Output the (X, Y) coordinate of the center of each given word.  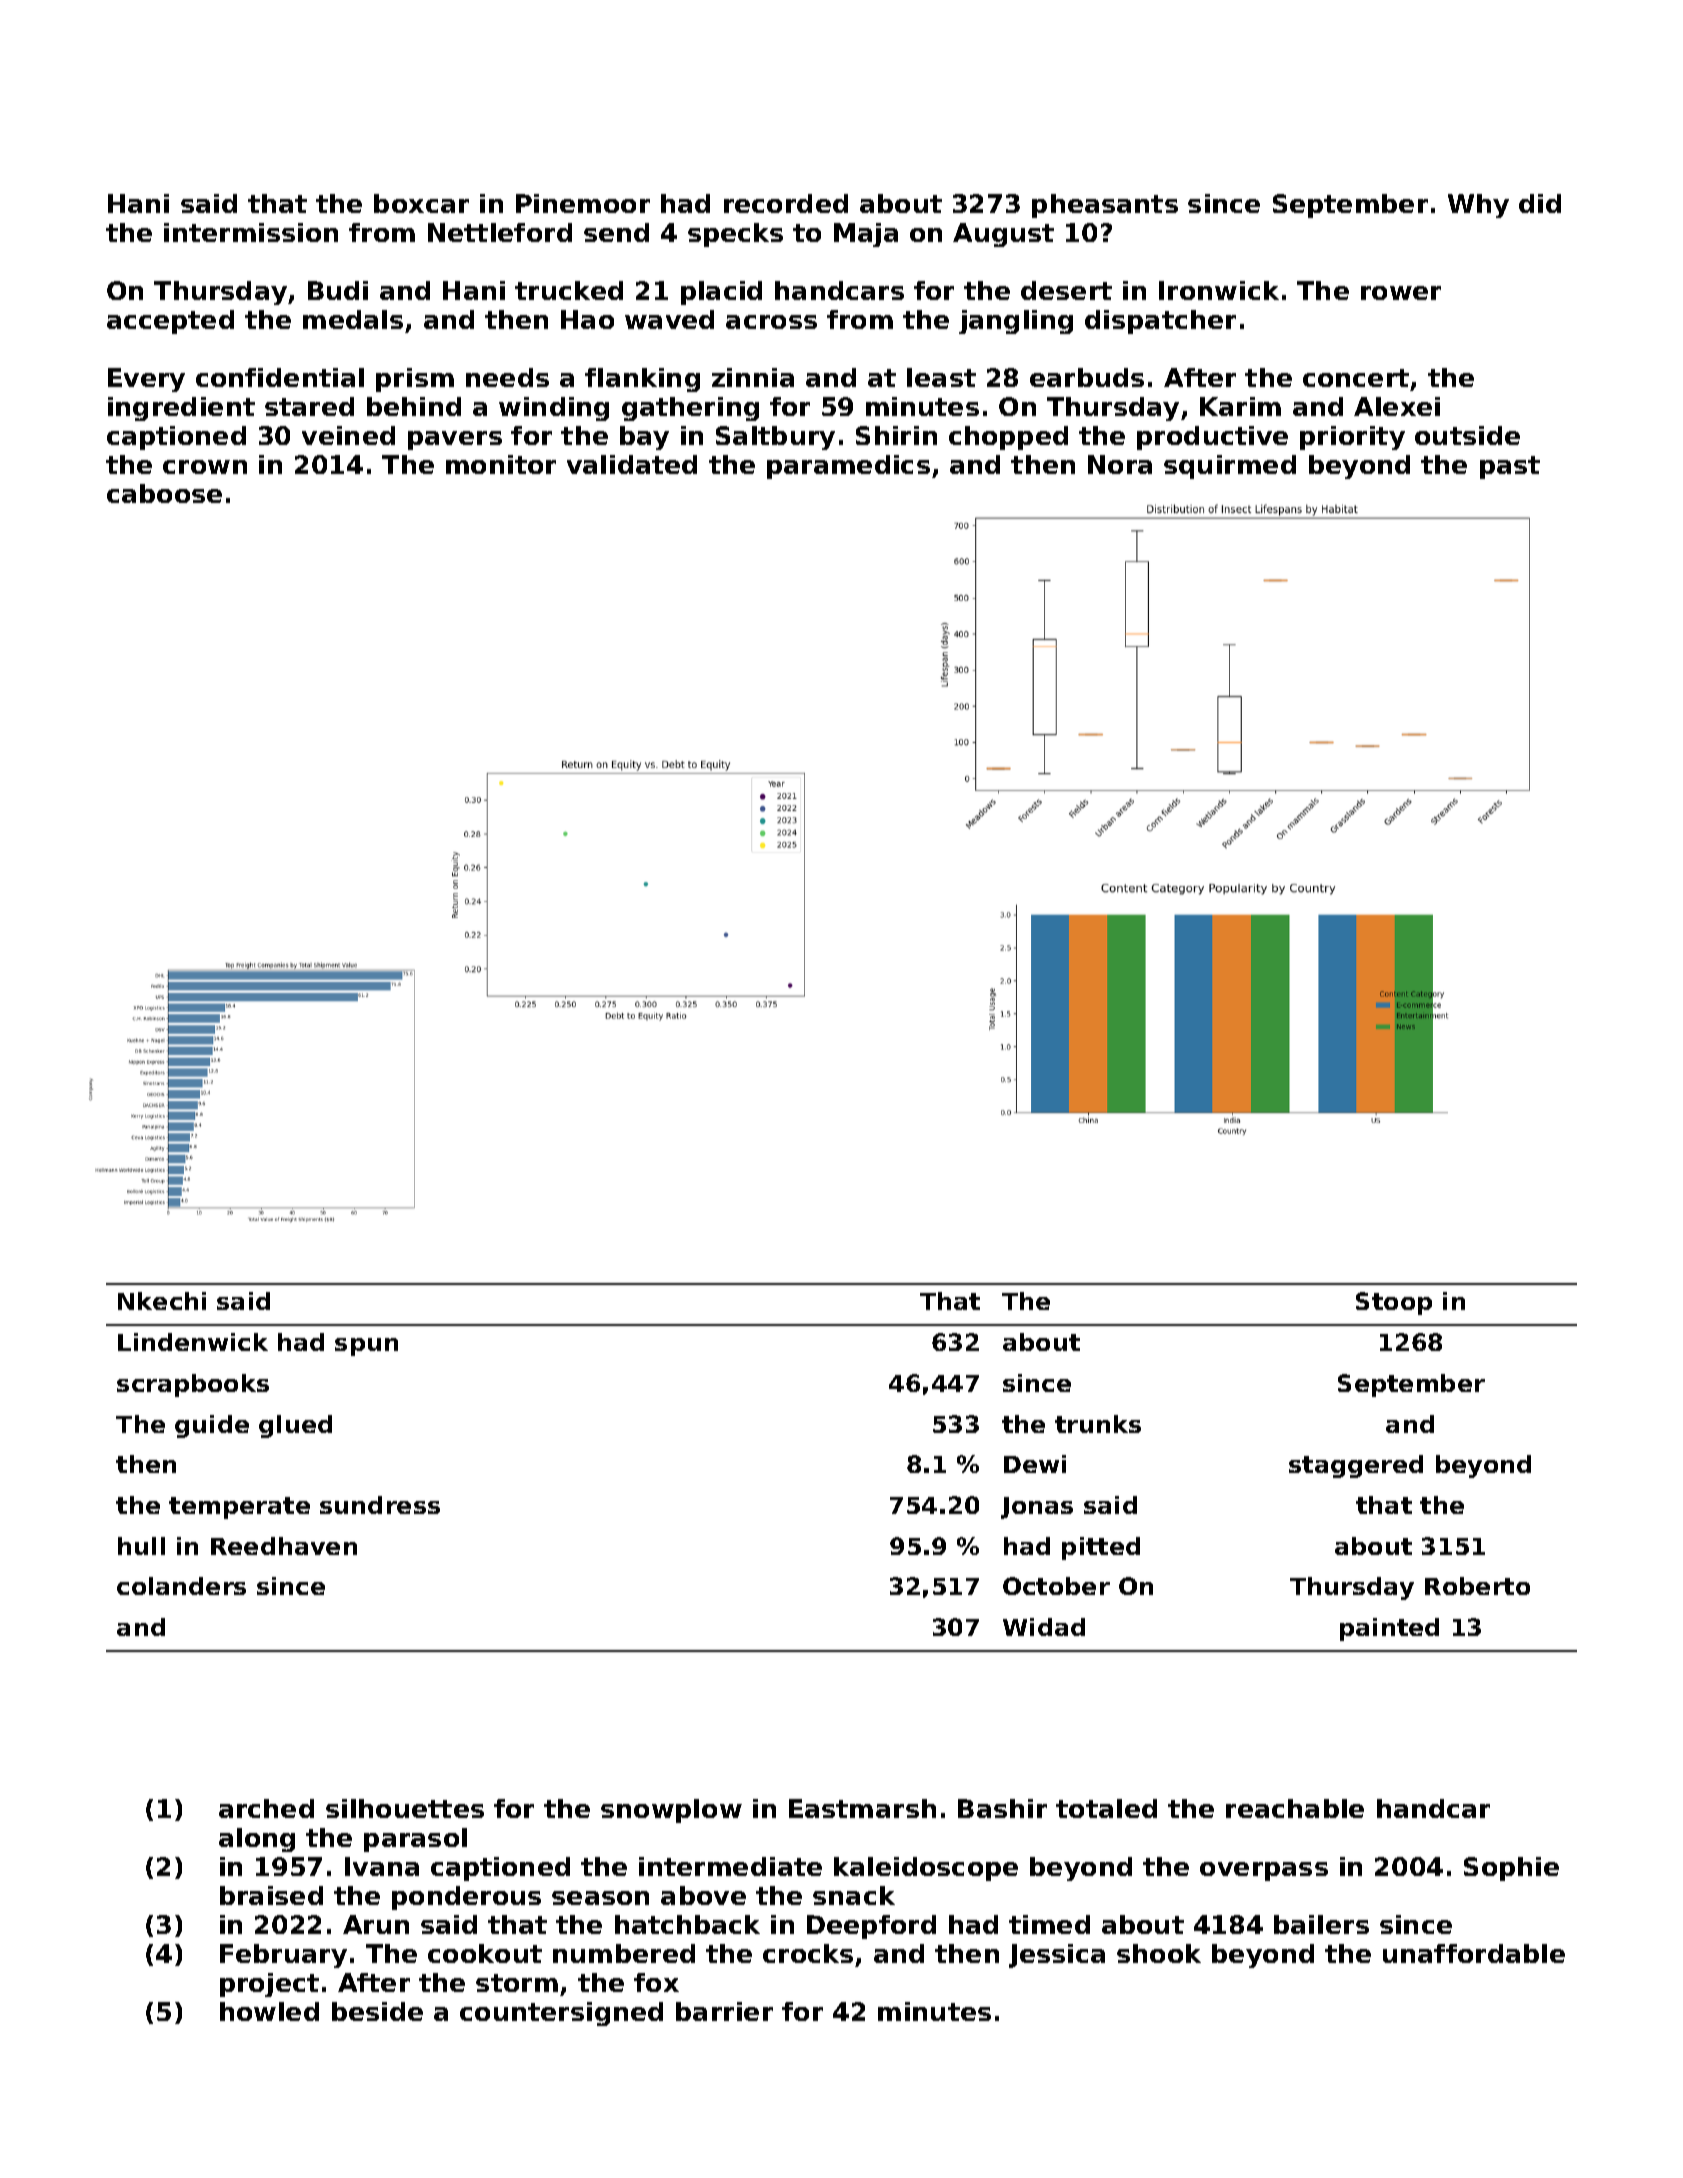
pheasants (1105, 206)
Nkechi (162, 1301)
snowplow (671, 1811)
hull (141, 1546)
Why (1478, 206)
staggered (1356, 1466)
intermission (251, 232)
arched (266, 1808)
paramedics (848, 467)
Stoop (1394, 1303)
